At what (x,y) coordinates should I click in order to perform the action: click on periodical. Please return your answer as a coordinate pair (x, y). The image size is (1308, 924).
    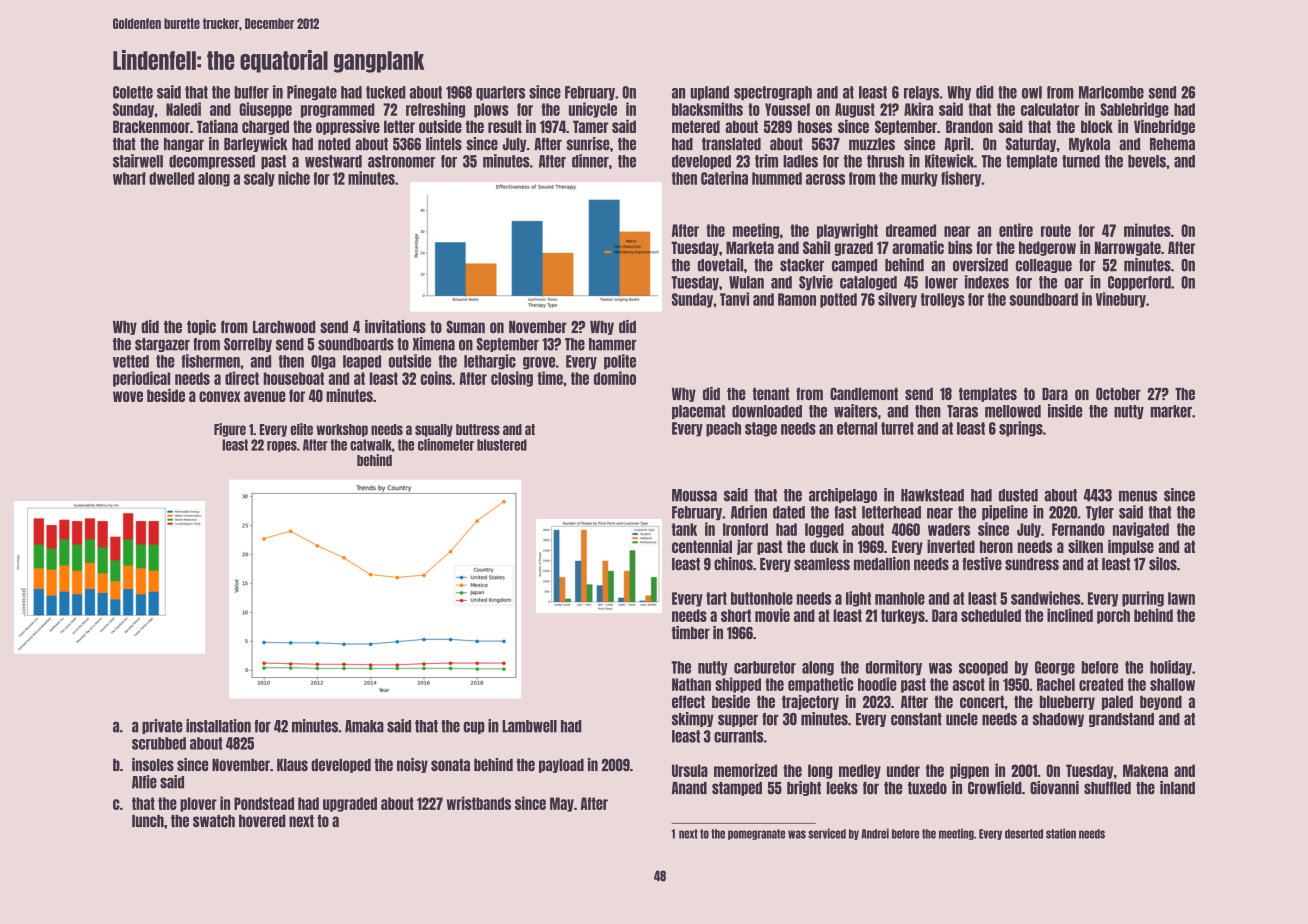
    Looking at the image, I should click on (141, 379).
